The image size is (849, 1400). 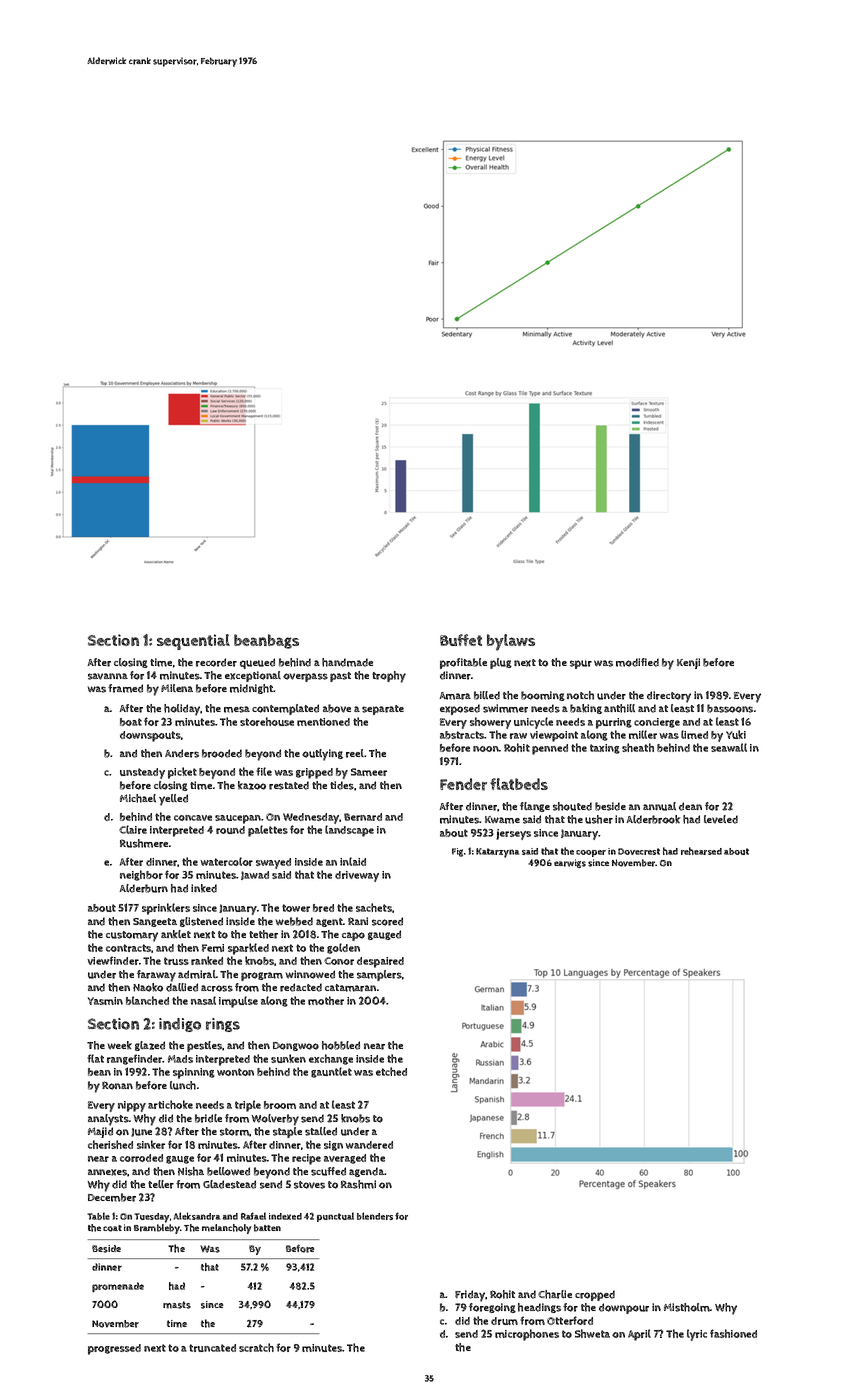 What do you see at coordinates (335, 1217) in the screenshot?
I see `punctual` at bounding box center [335, 1217].
